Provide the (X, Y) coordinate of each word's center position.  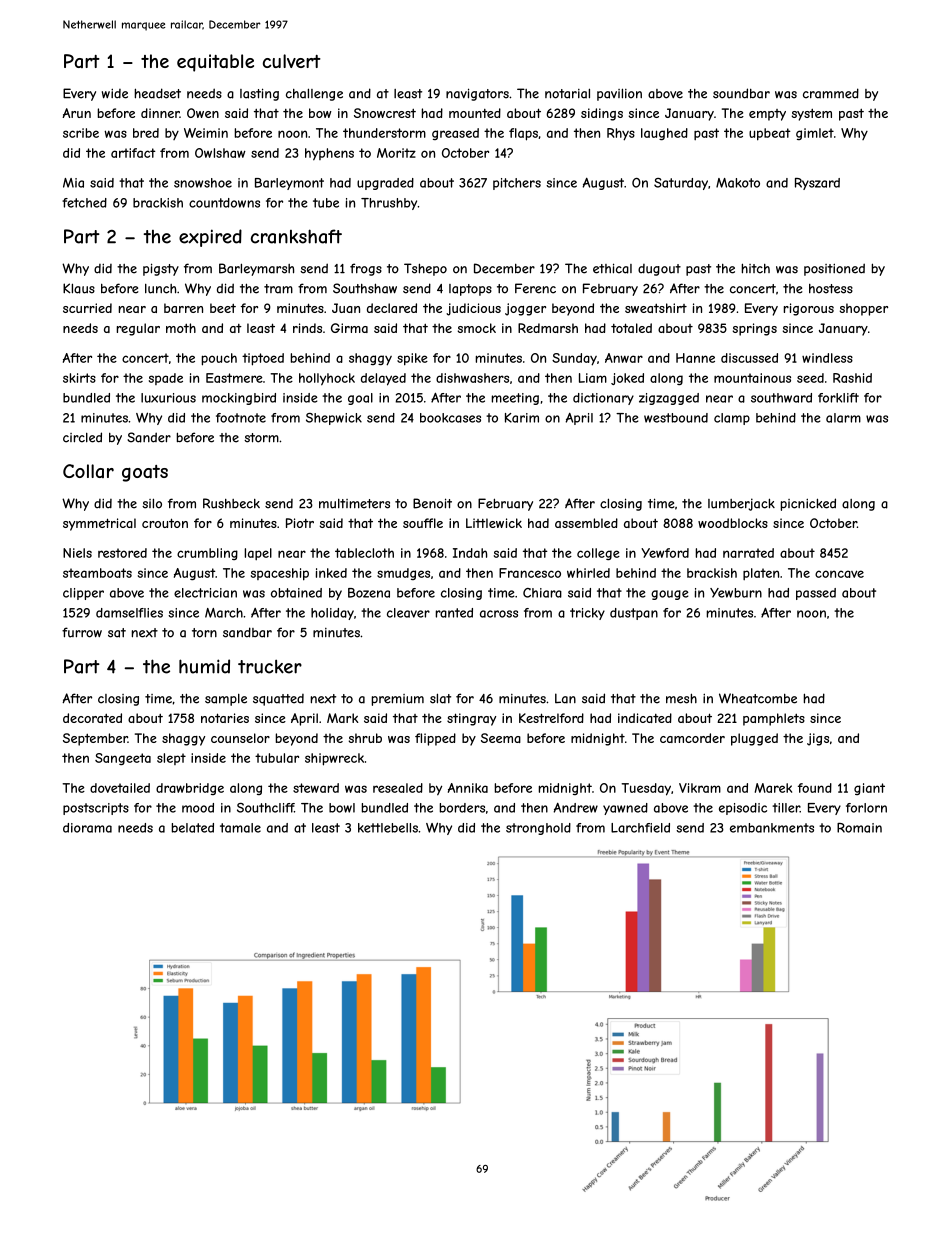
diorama (87, 828)
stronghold (538, 829)
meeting (515, 399)
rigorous (809, 309)
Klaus (79, 288)
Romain (859, 828)
